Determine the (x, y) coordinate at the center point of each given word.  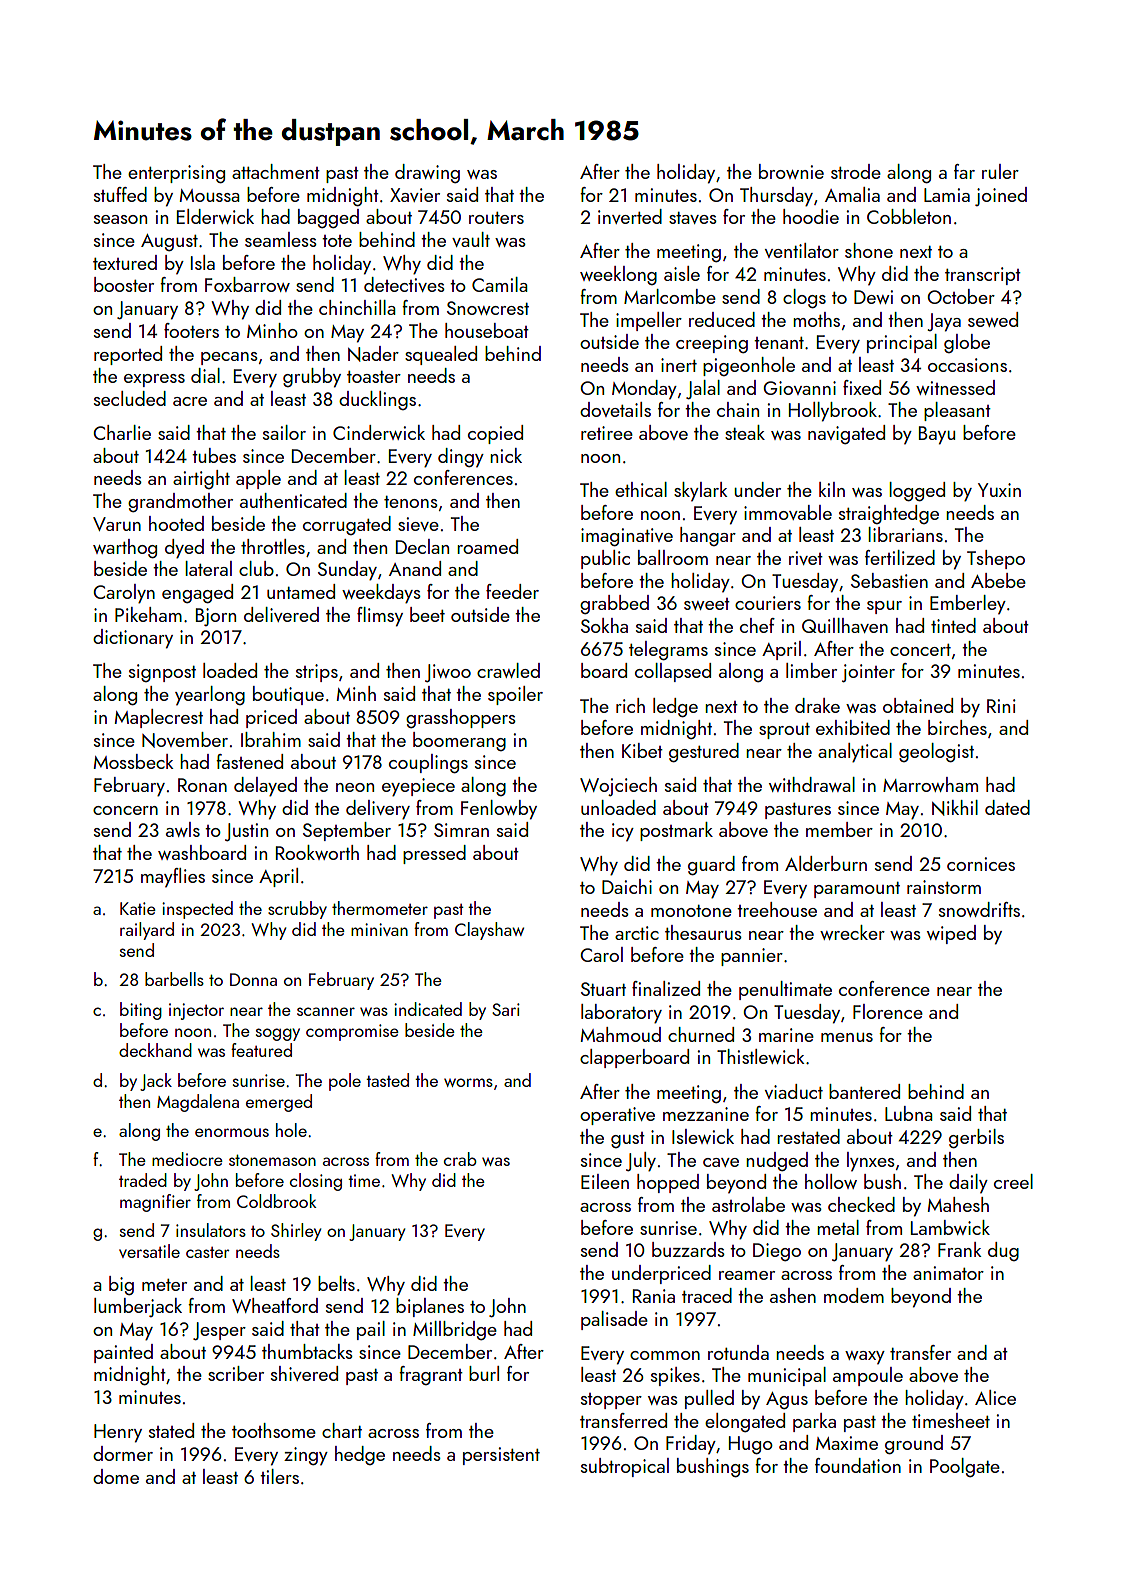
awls (183, 829)
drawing (427, 173)
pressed (434, 854)
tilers (279, 1476)
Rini (1001, 706)
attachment (276, 171)
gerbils (976, 1138)
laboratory (621, 1014)
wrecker (852, 932)
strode (856, 171)
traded (143, 1180)
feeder (512, 591)
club (256, 568)
